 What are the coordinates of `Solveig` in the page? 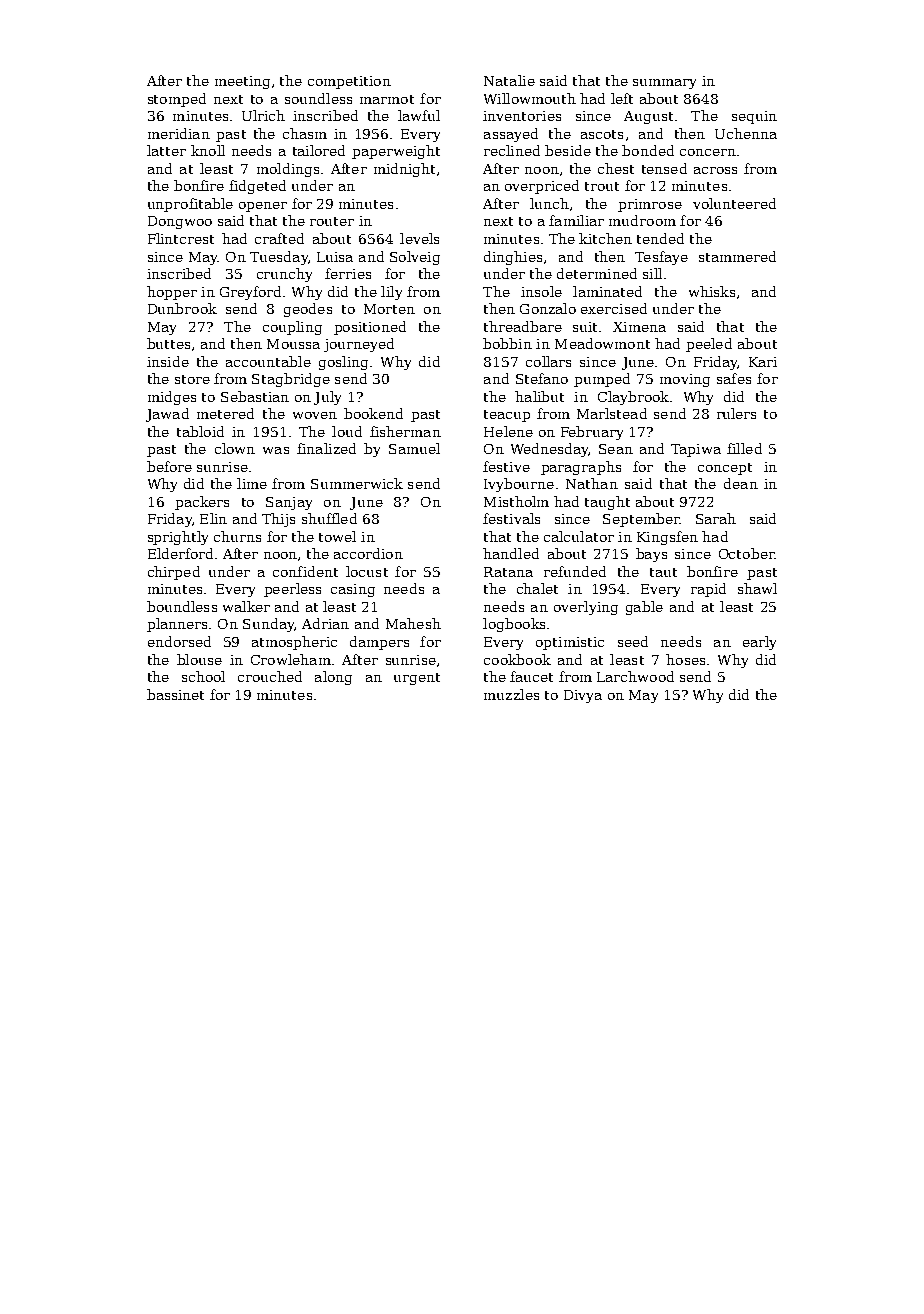 It's located at (415, 258).
